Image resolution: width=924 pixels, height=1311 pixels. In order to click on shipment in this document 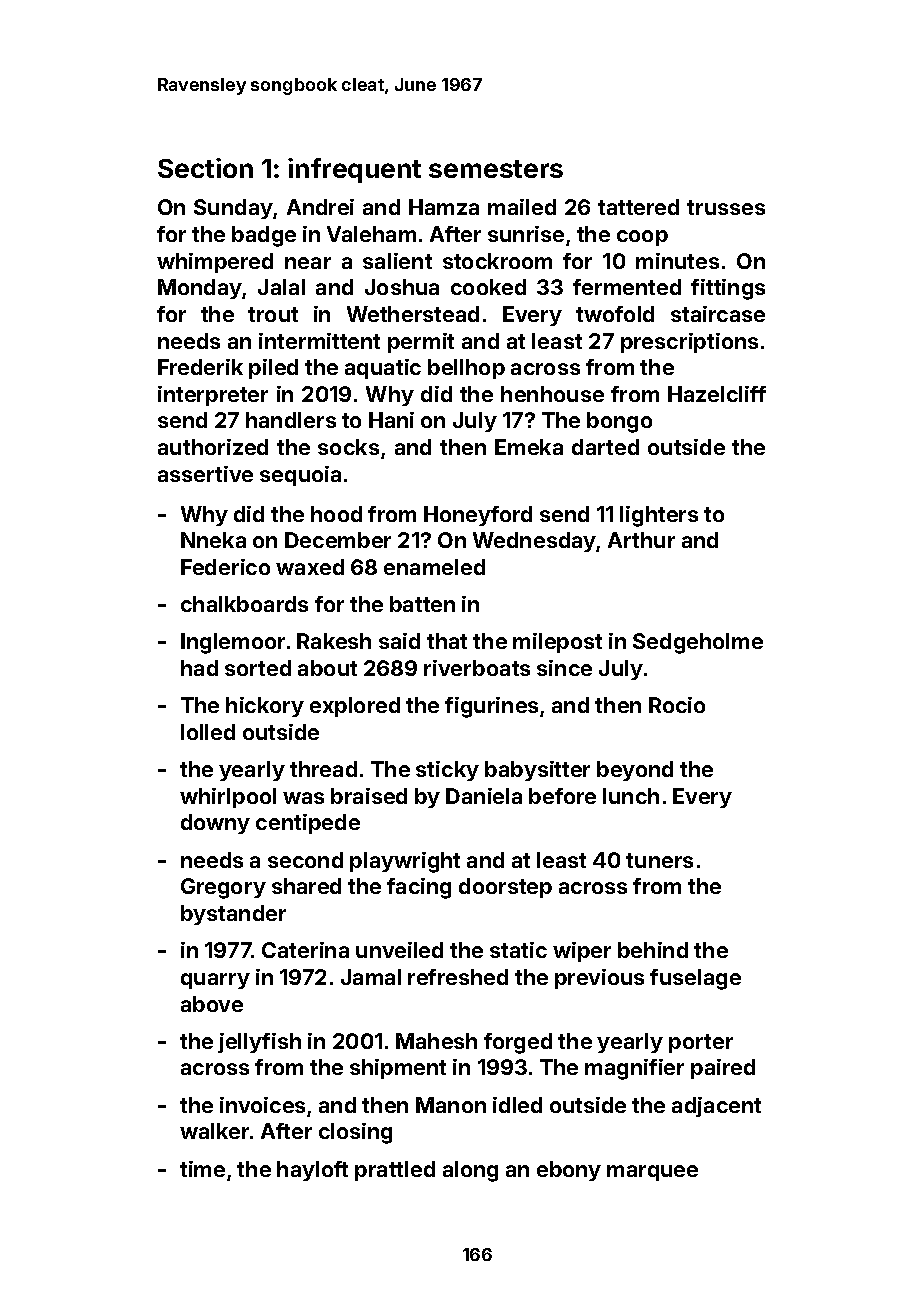, I will do `click(398, 1069)`.
